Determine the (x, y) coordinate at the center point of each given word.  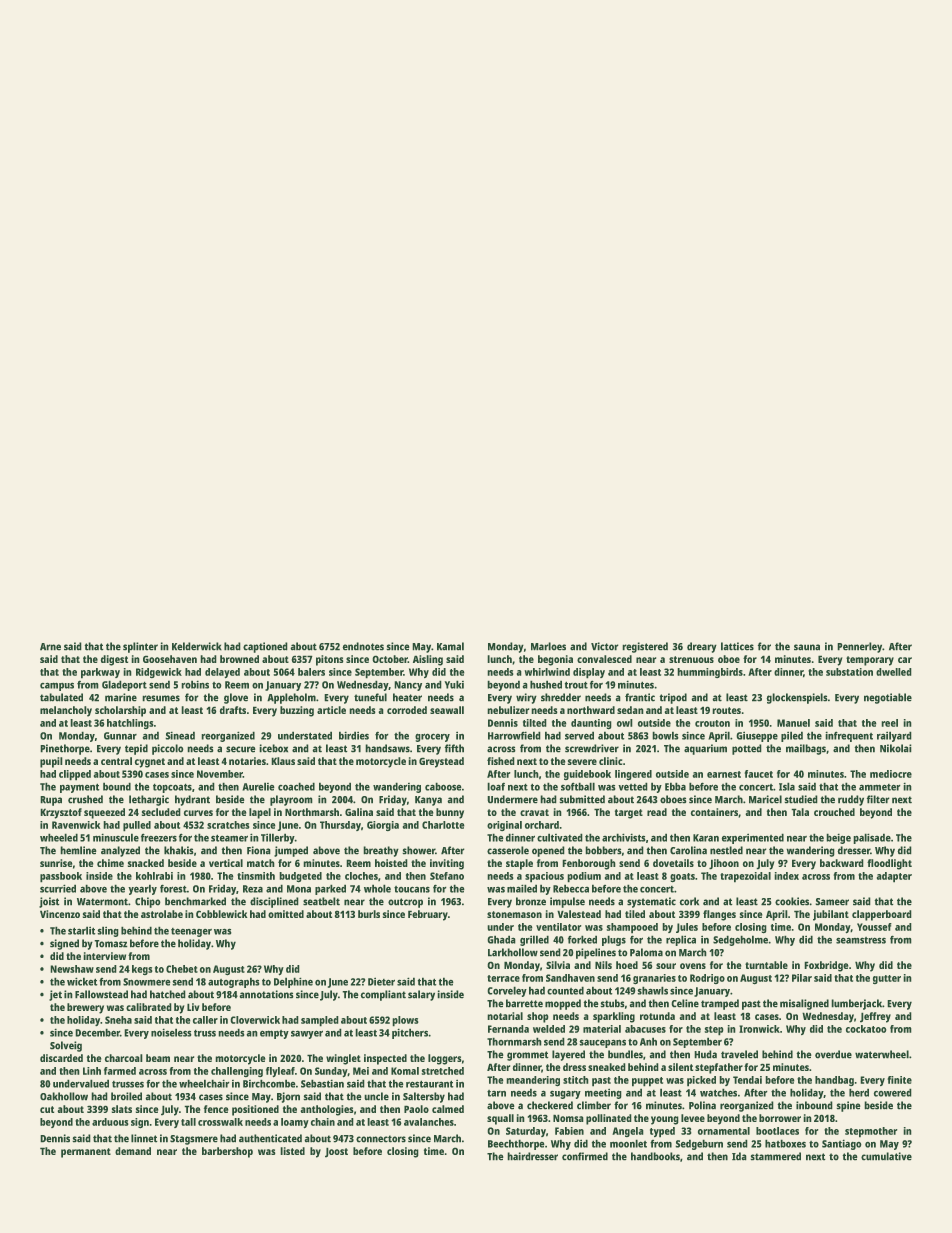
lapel (260, 813)
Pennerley (860, 647)
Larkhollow (513, 952)
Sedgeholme (740, 941)
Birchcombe (269, 1084)
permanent (86, 1153)
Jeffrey (875, 1017)
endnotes (363, 646)
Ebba (675, 787)
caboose (443, 787)
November (220, 774)
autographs (233, 983)
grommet (527, 1056)
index (787, 876)
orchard (542, 825)
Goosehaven (170, 659)
